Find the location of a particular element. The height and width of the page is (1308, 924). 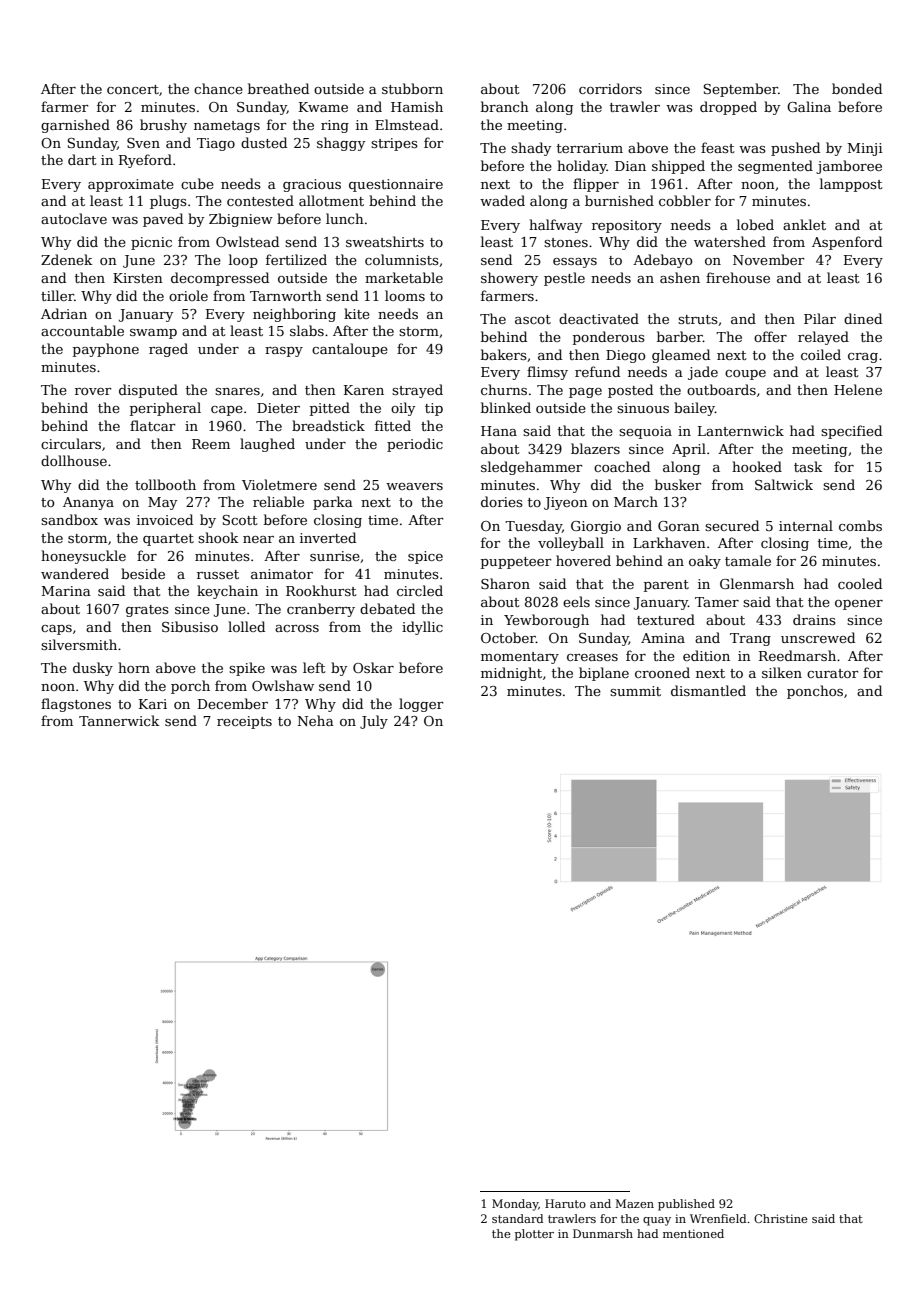

peripheral is located at coordinates (165, 409).
